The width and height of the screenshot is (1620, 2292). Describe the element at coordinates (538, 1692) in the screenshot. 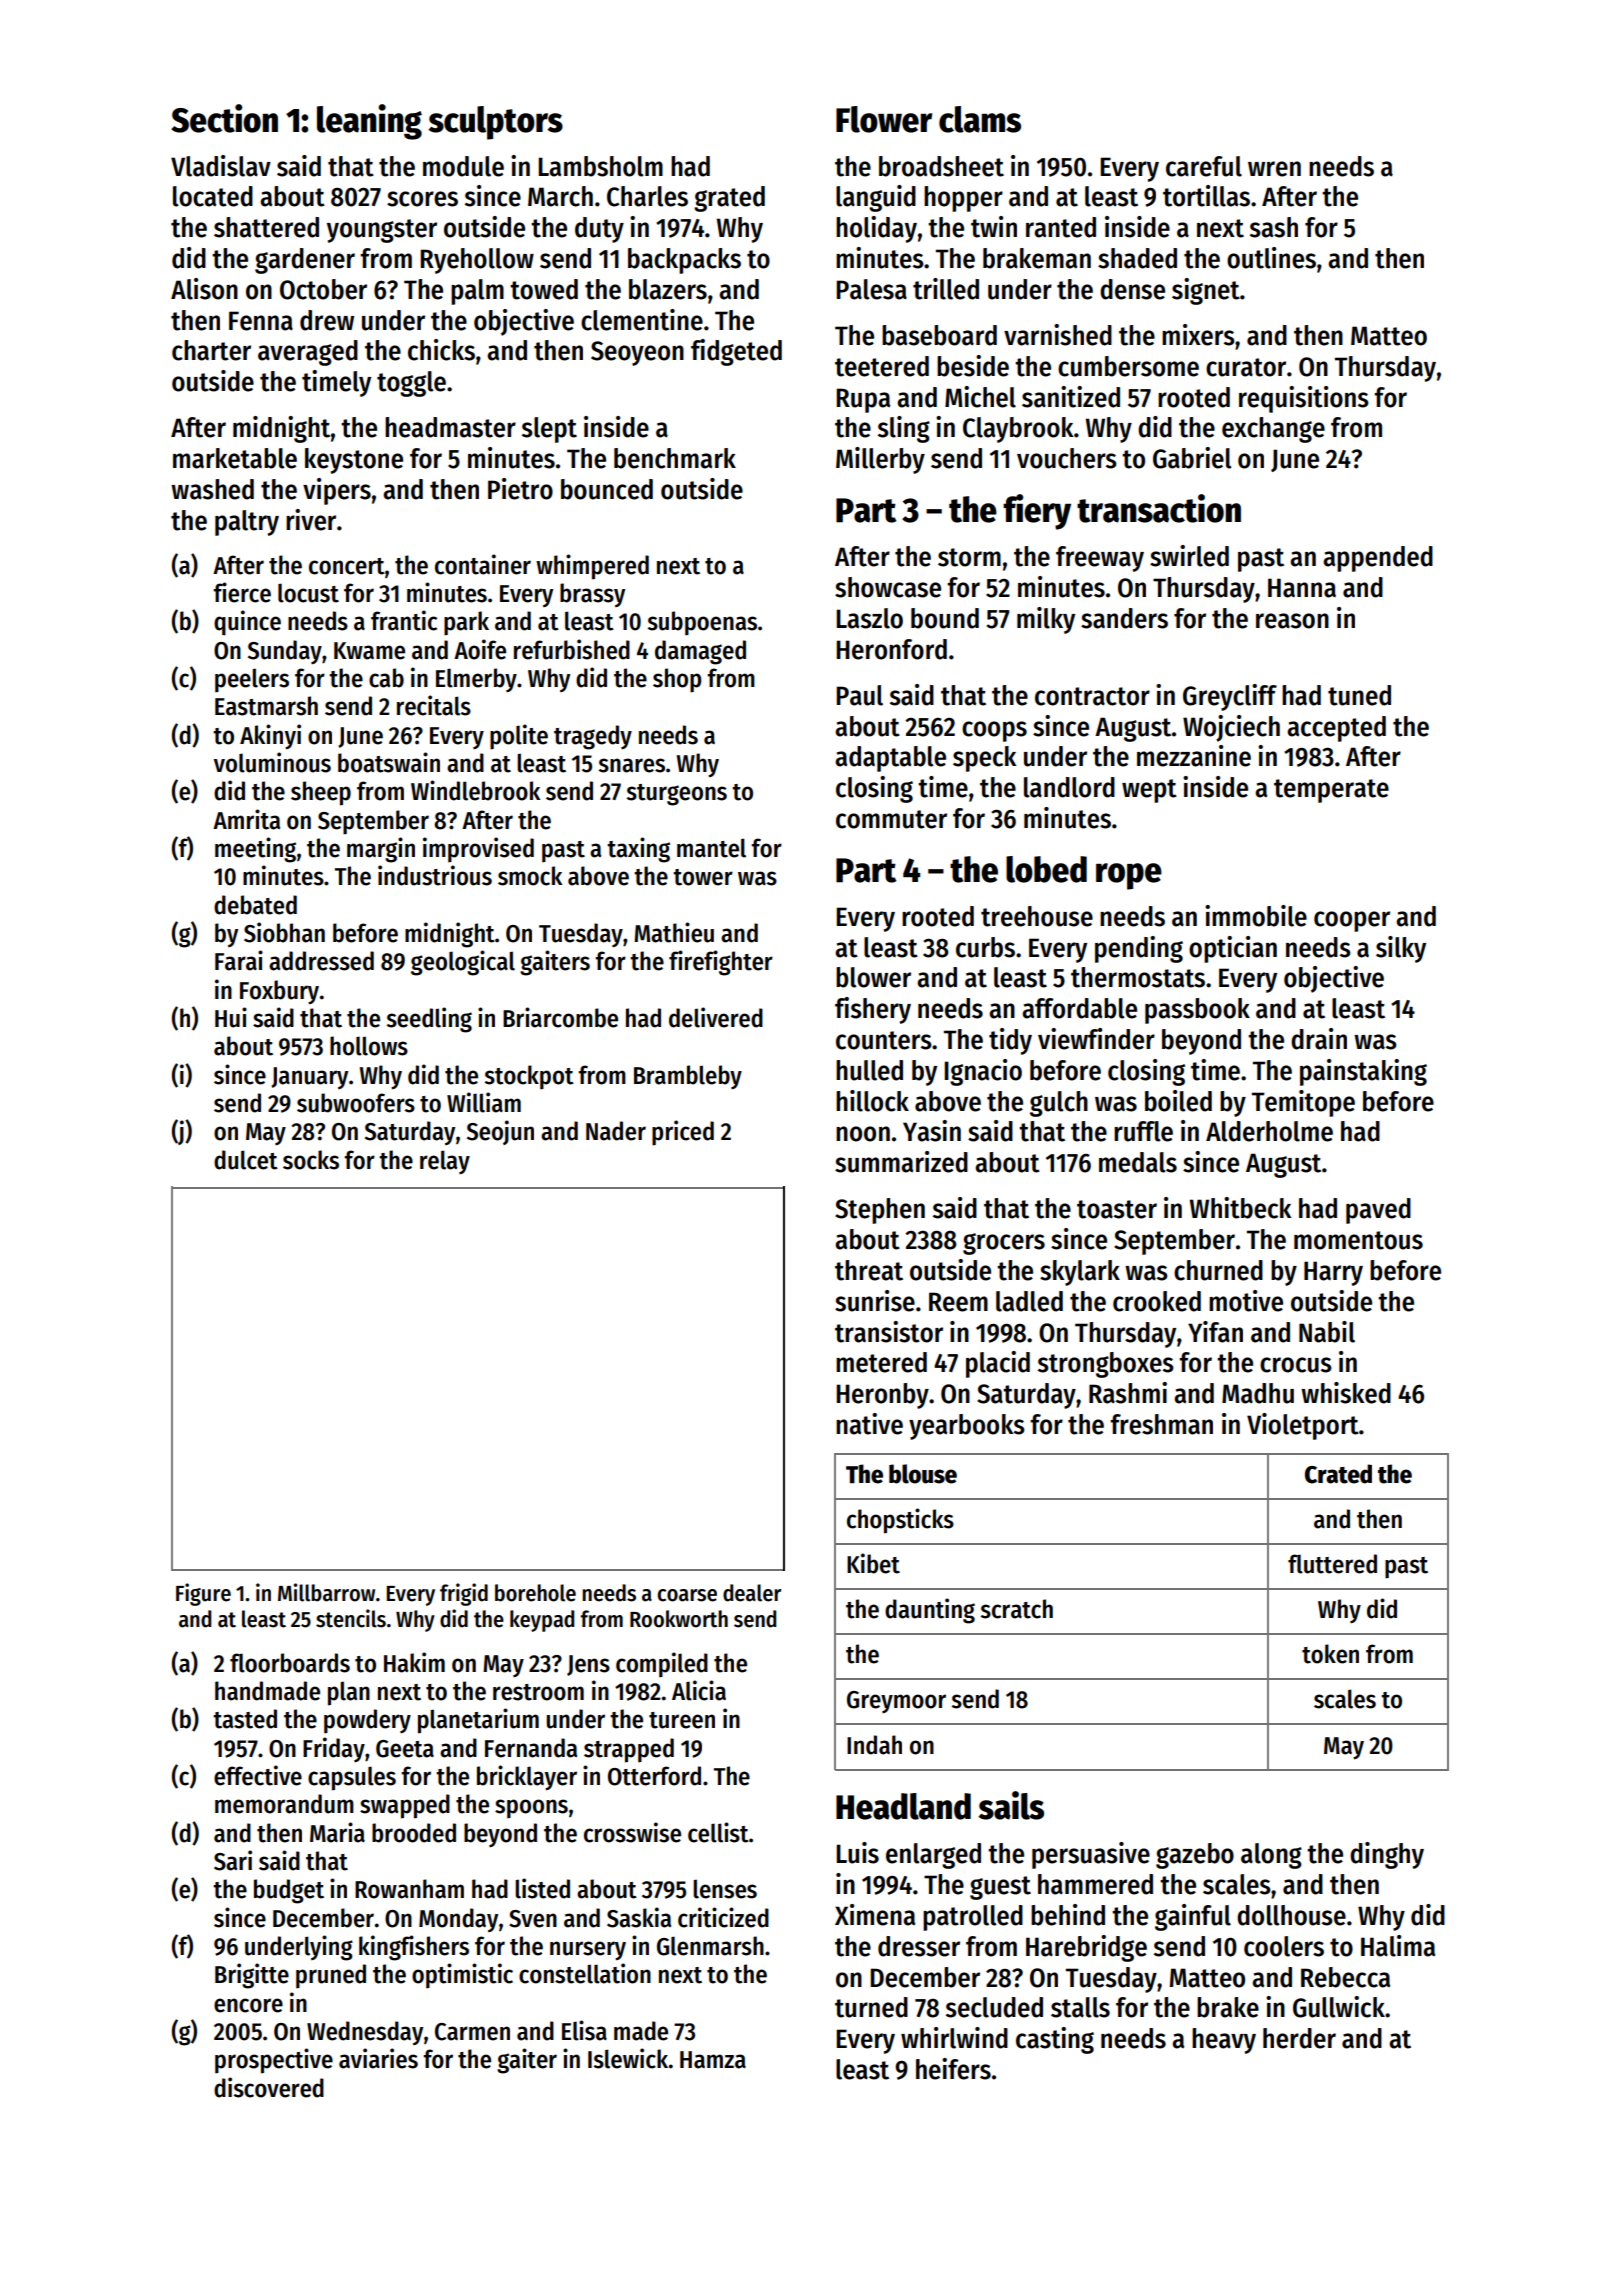

I see `restroom` at that location.
